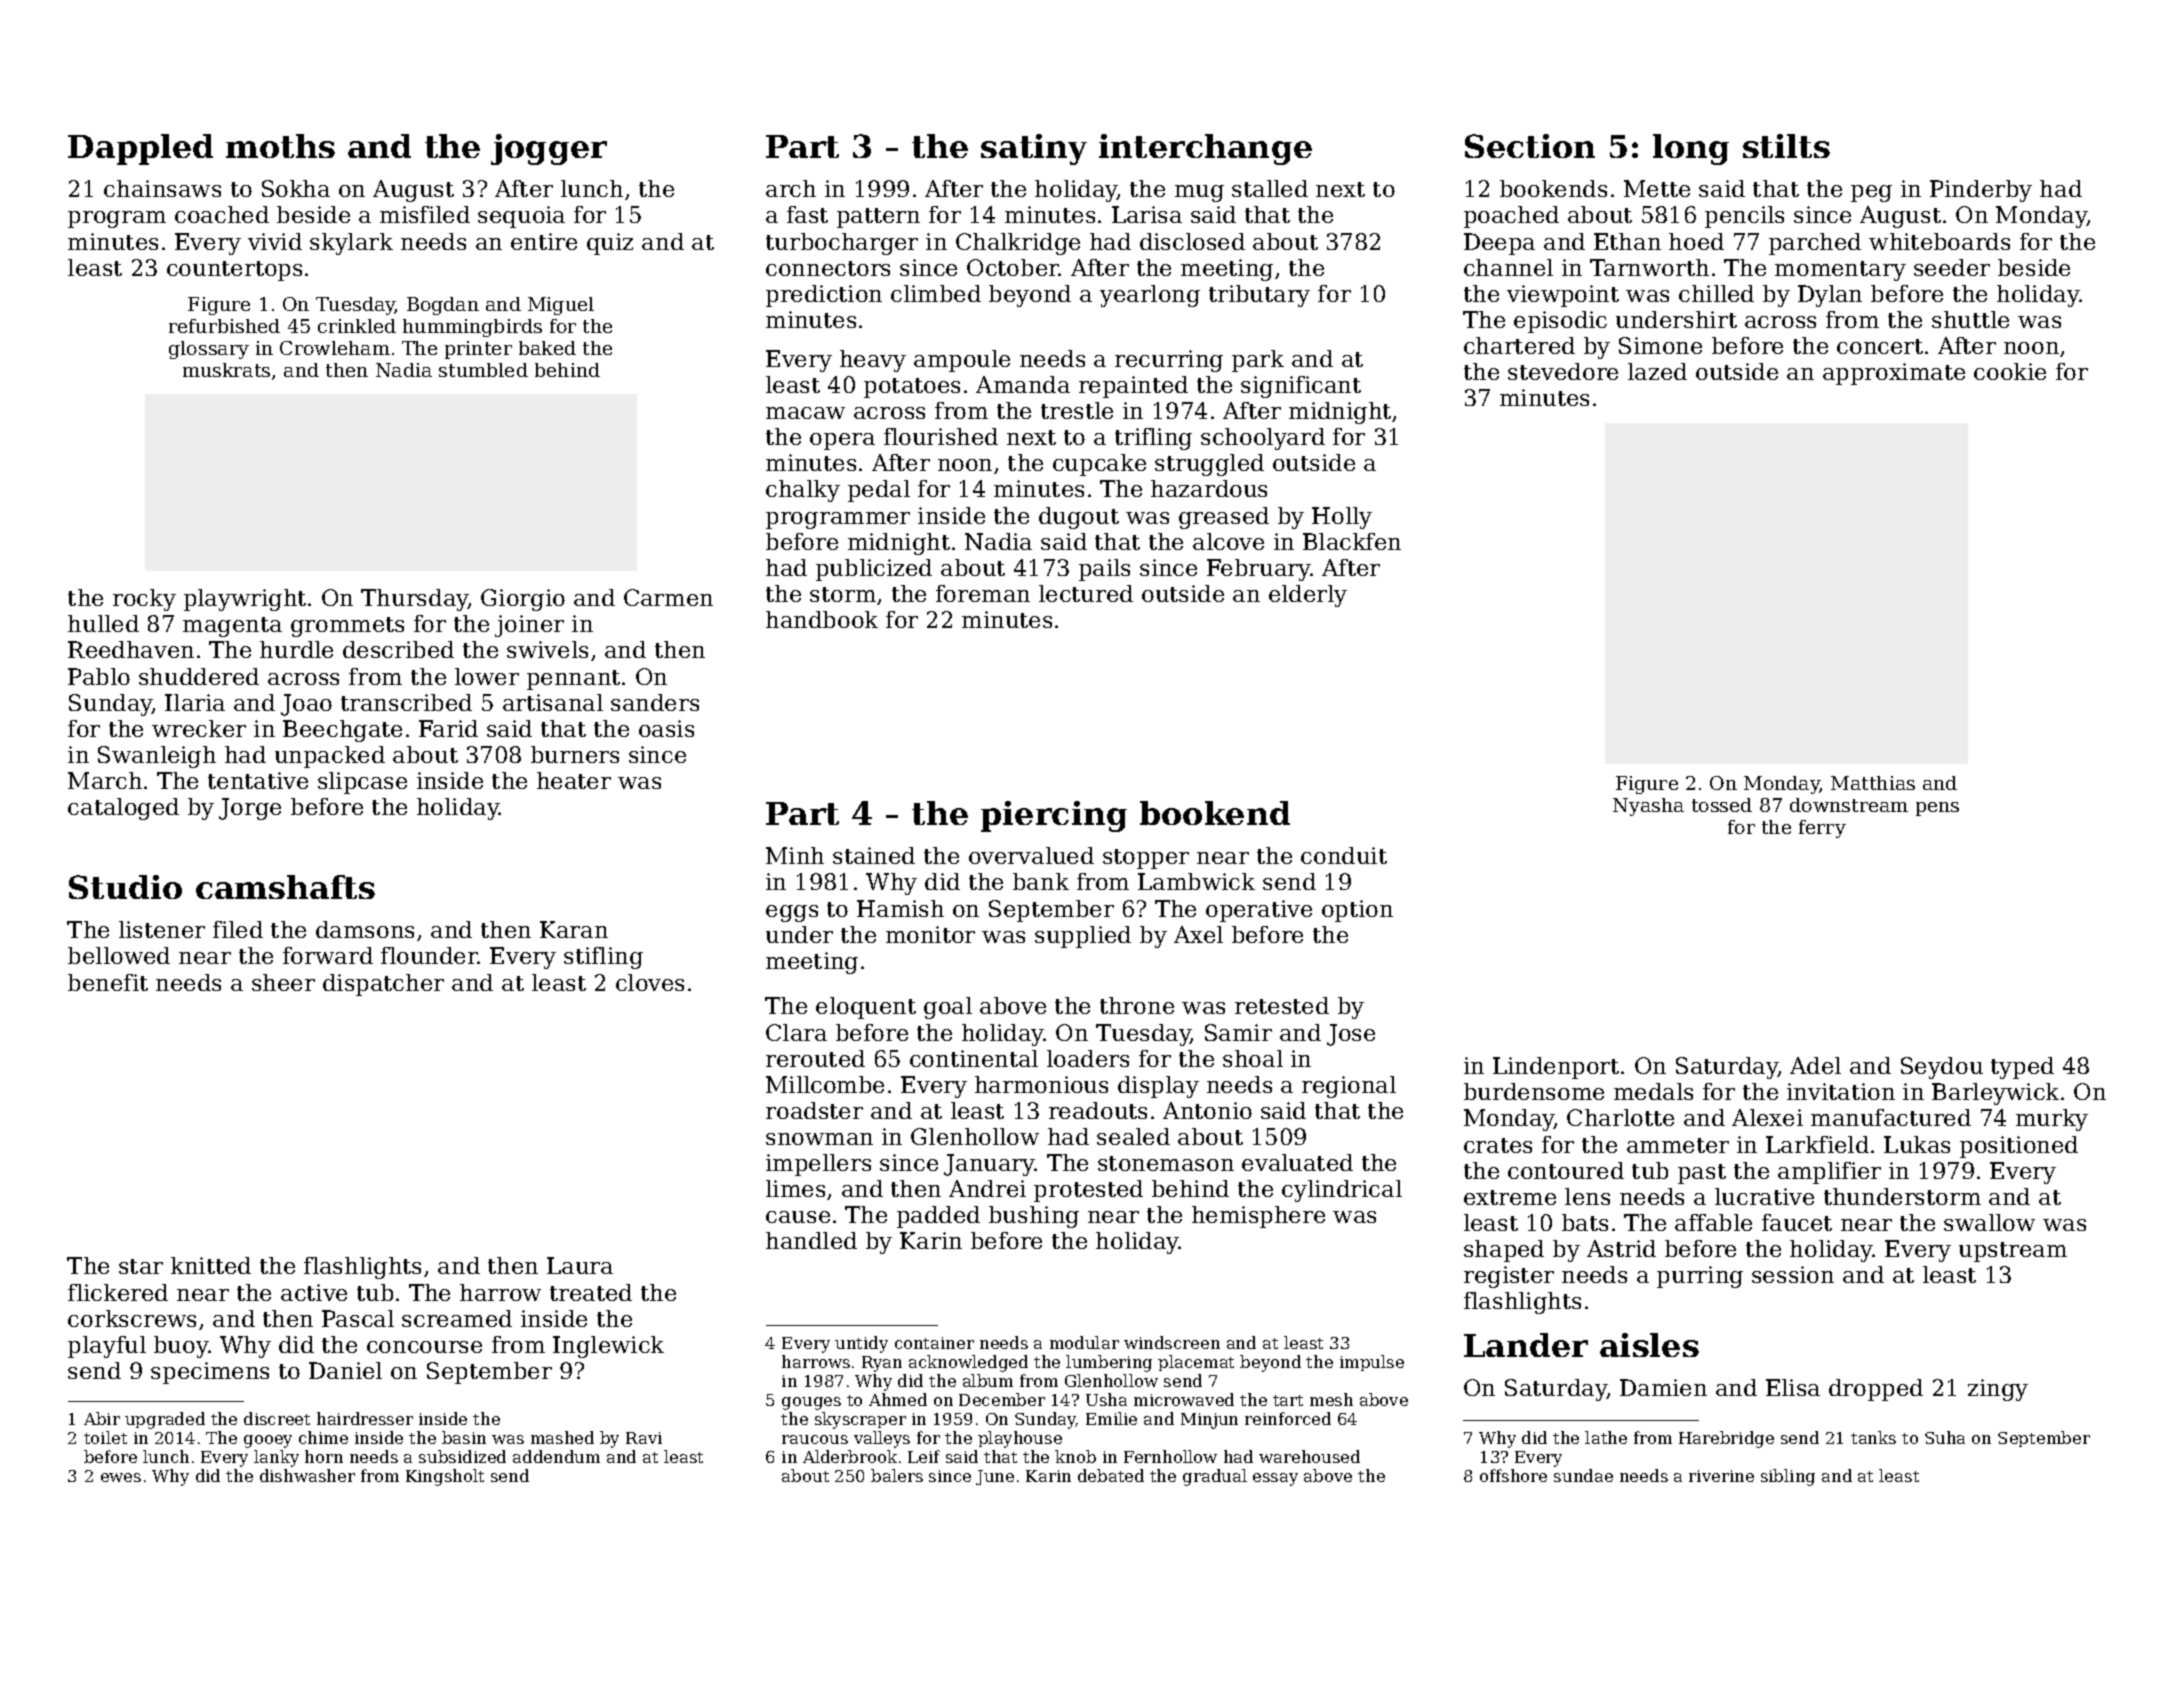 This screenshot has height=1683, width=2178. I want to click on stained, so click(874, 855).
